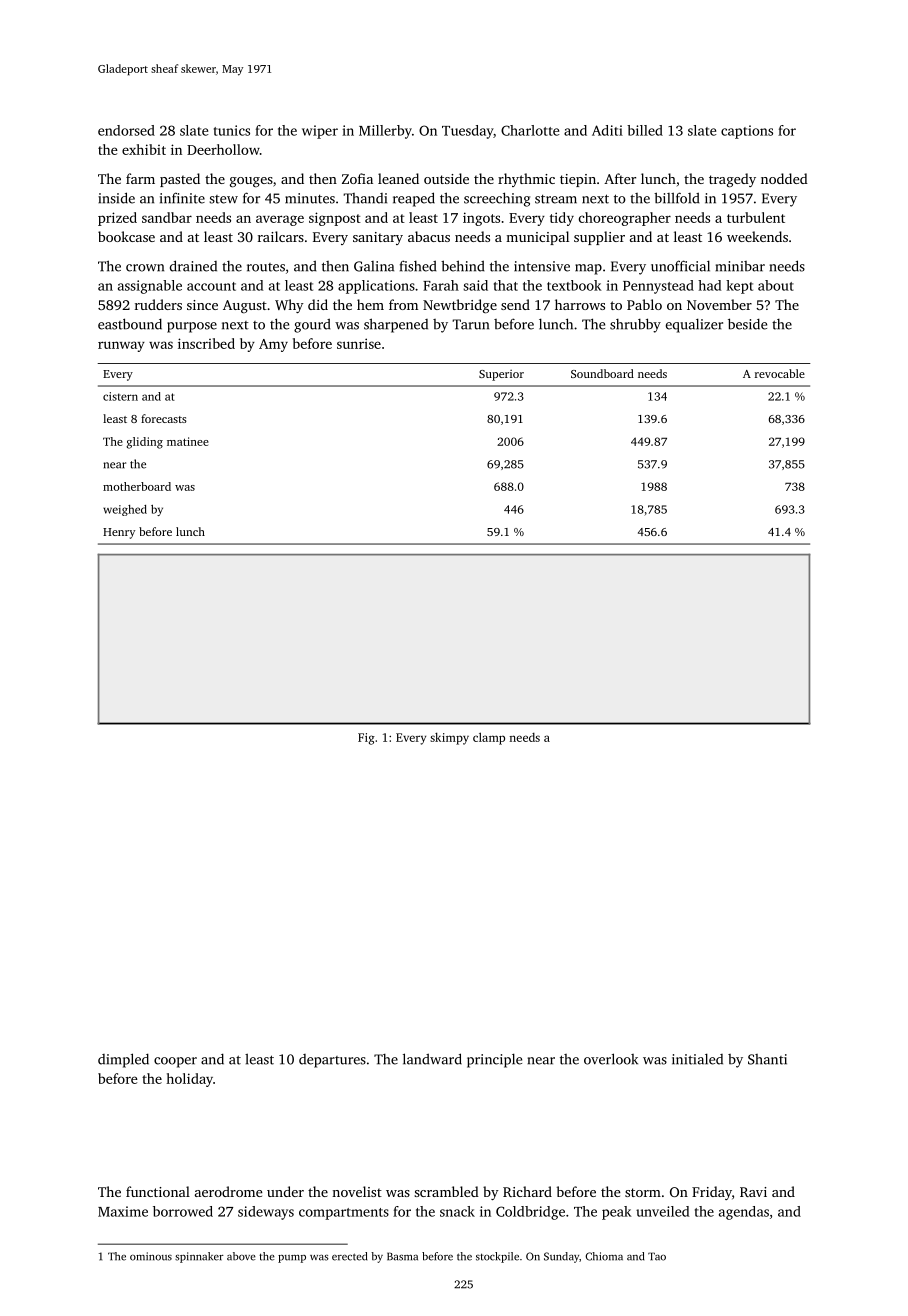  What do you see at coordinates (175, 1062) in the screenshot?
I see `cooper` at bounding box center [175, 1062].
